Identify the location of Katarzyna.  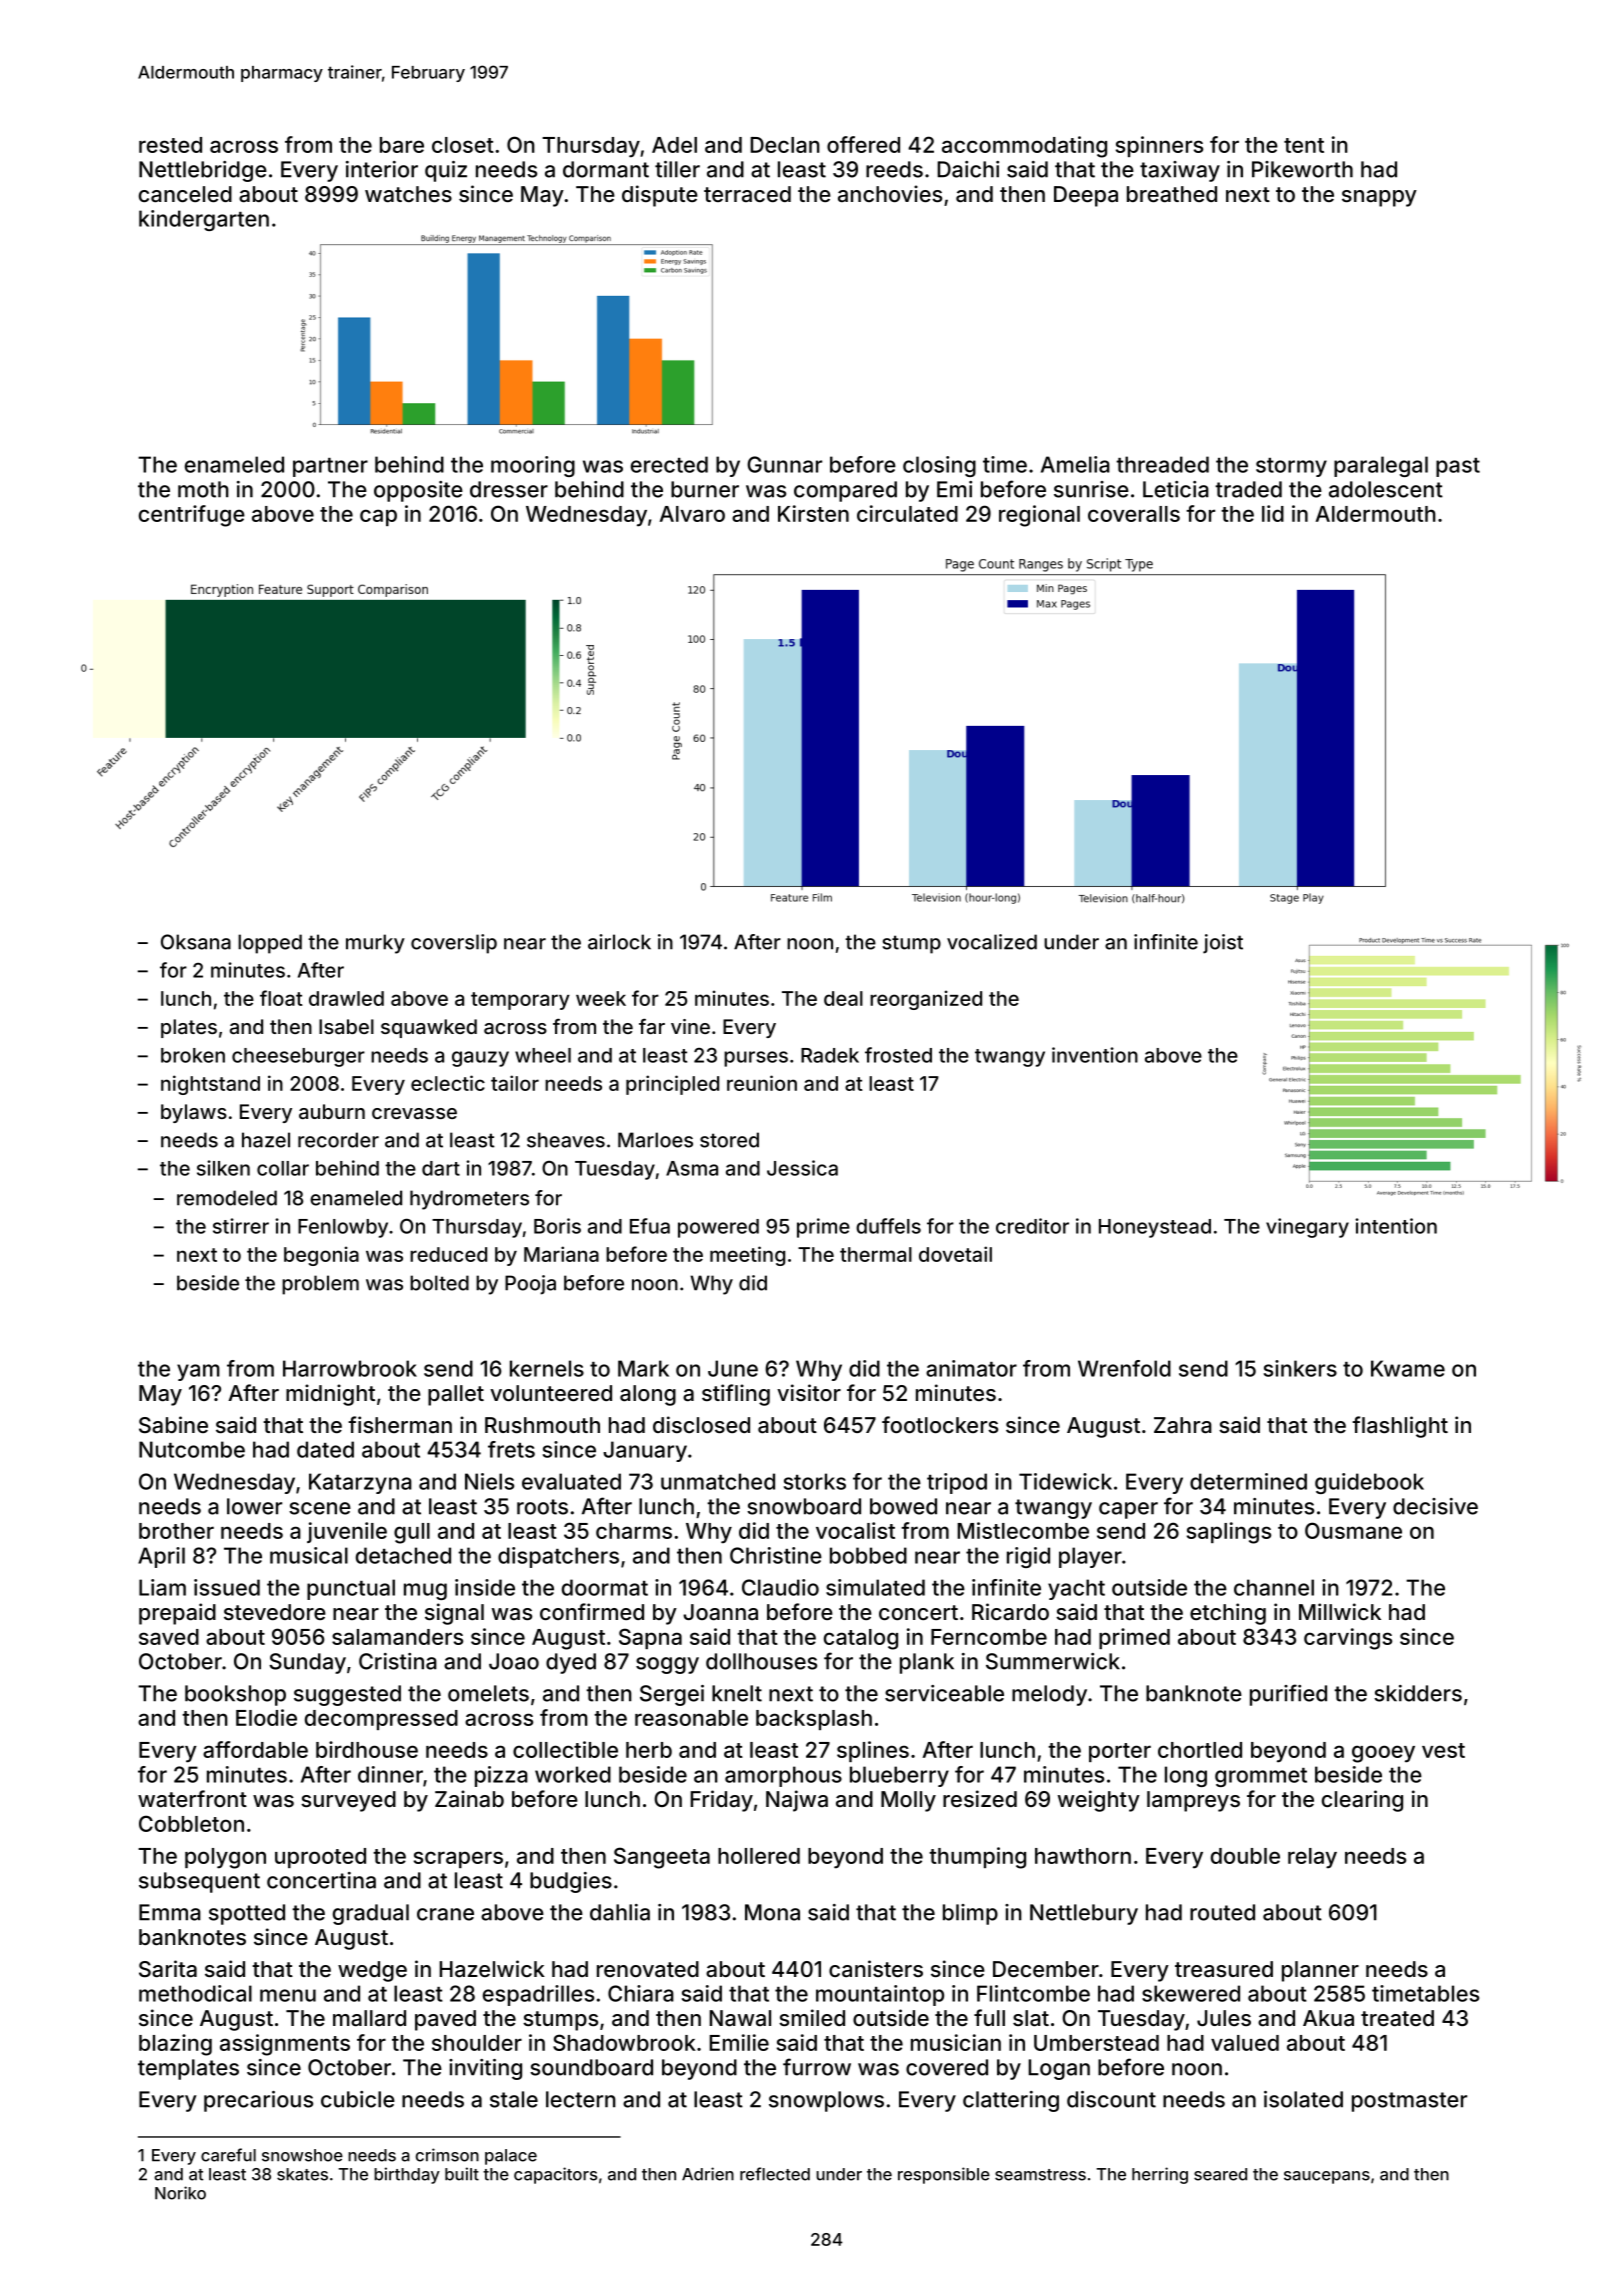
(360, 1483).
